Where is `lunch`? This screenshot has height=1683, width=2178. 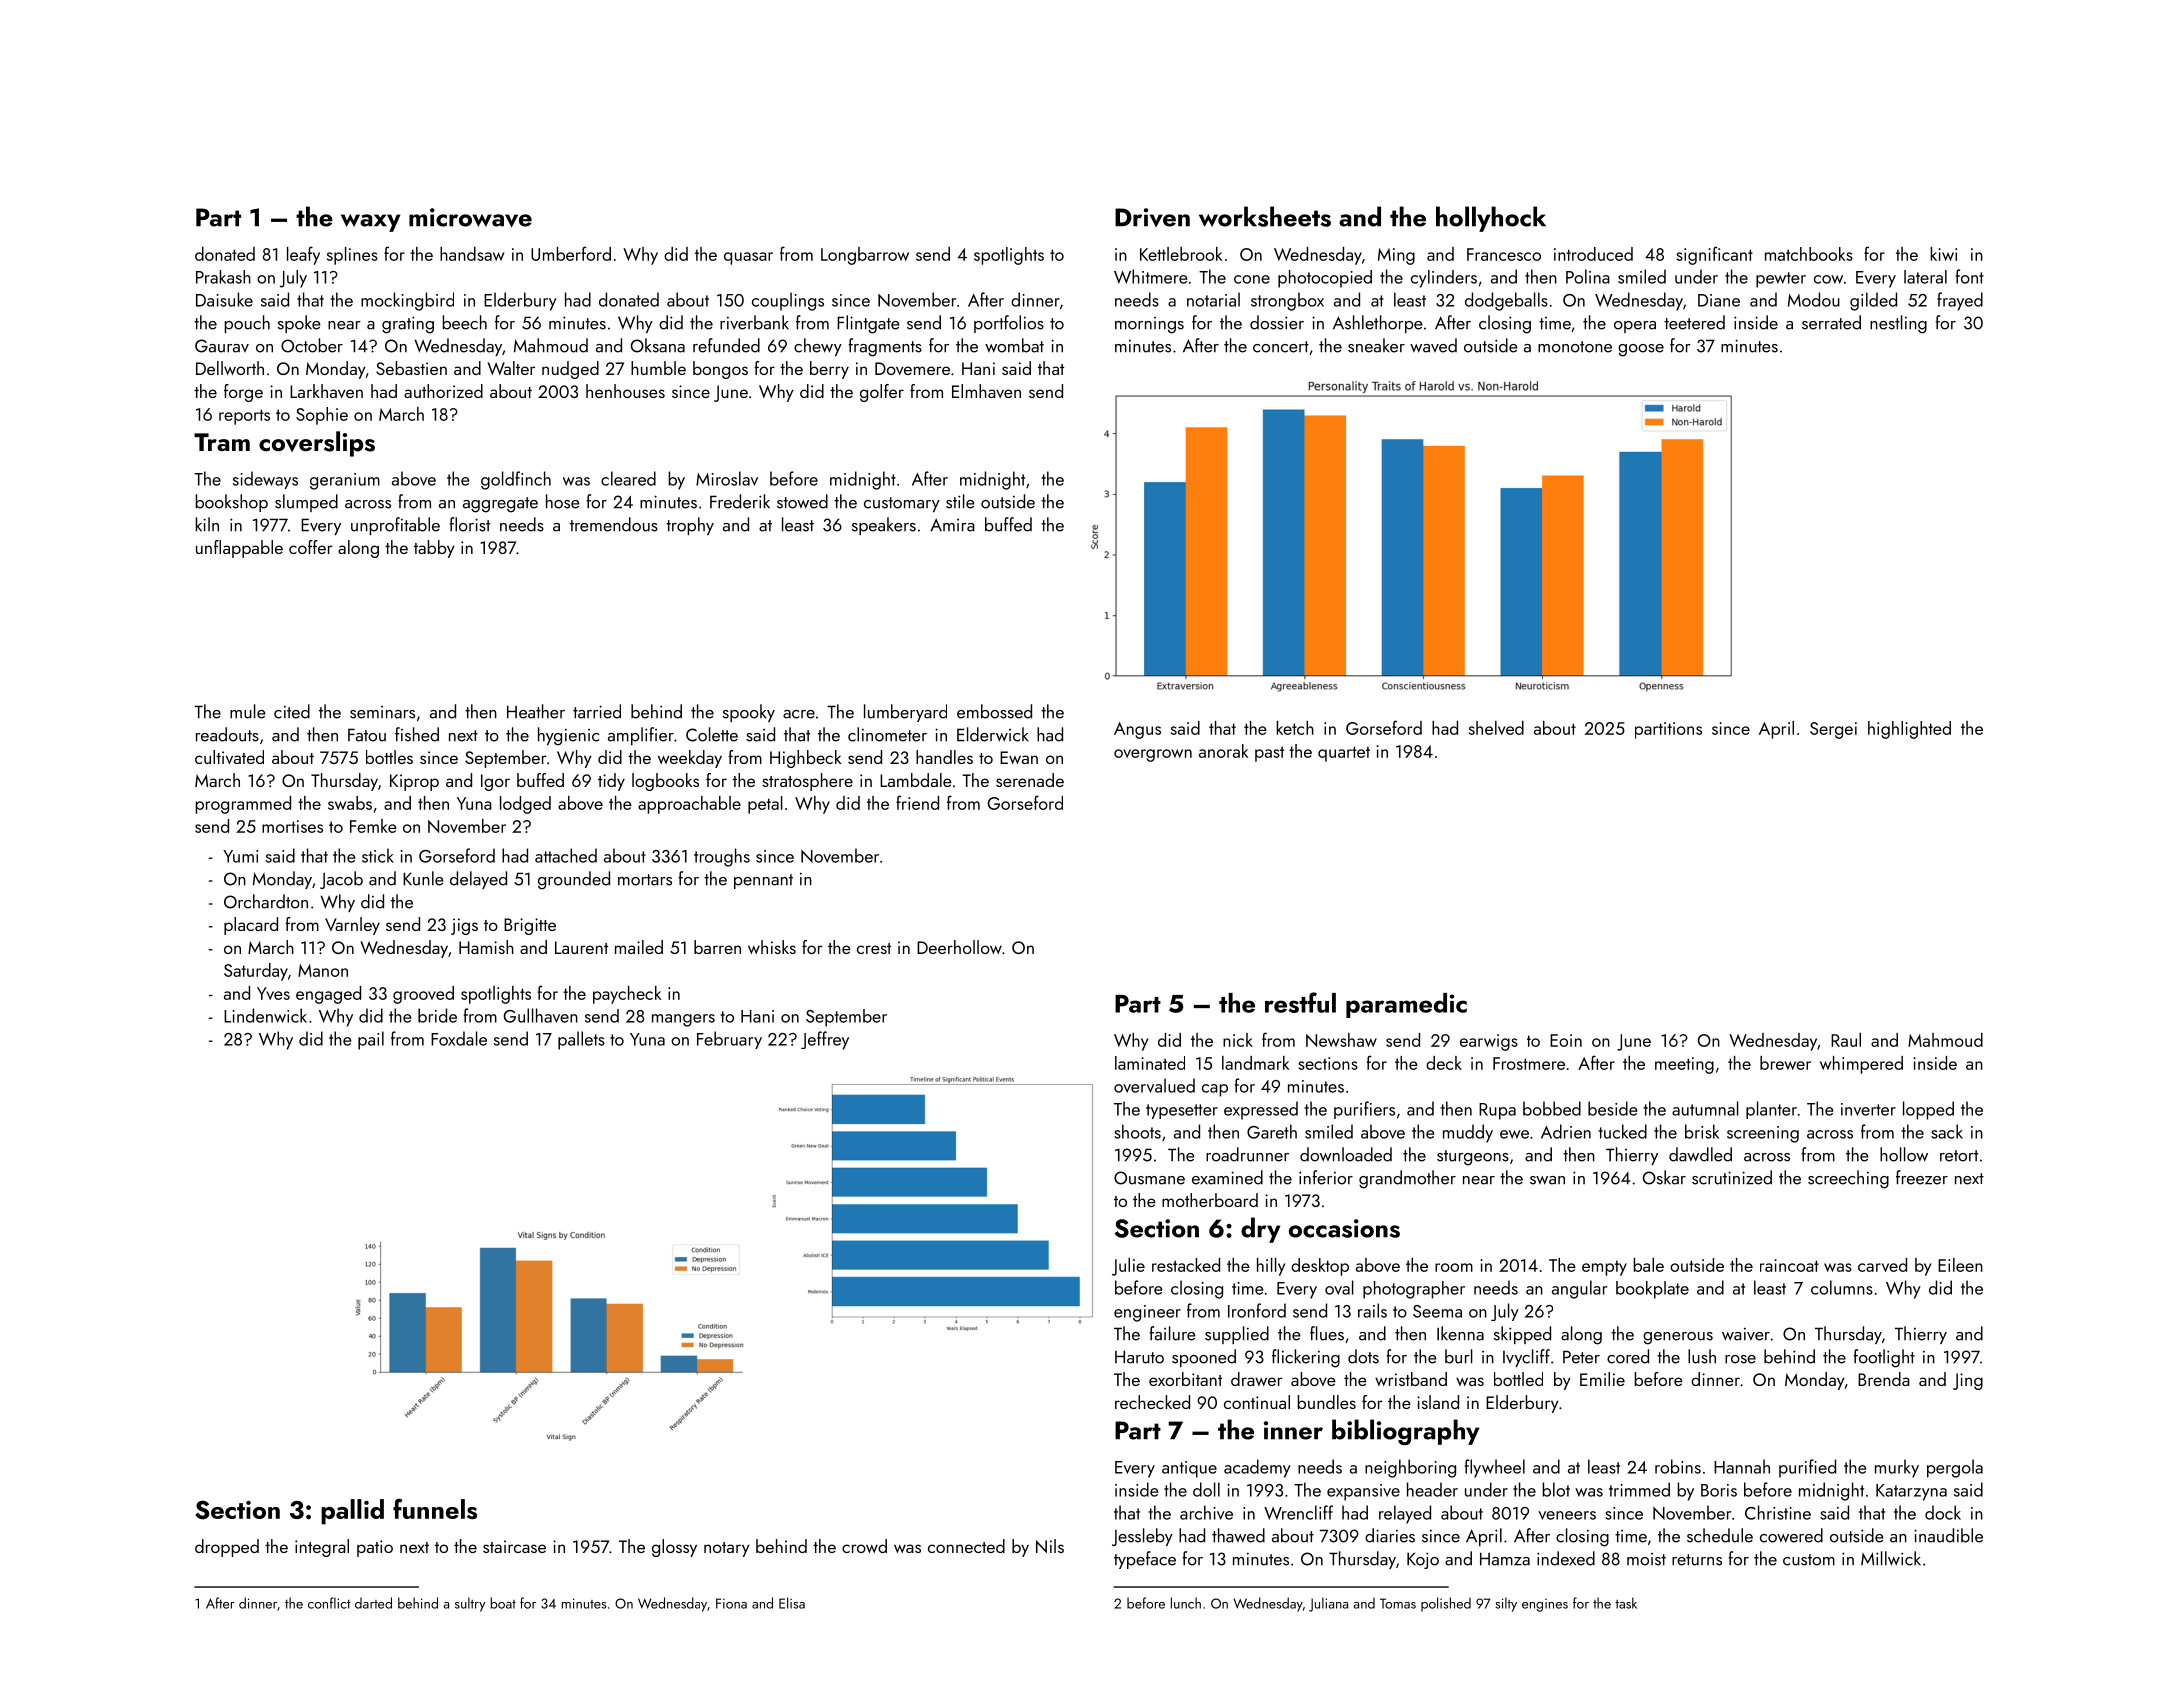 lunch is located at coordinates (1186, 1603).
